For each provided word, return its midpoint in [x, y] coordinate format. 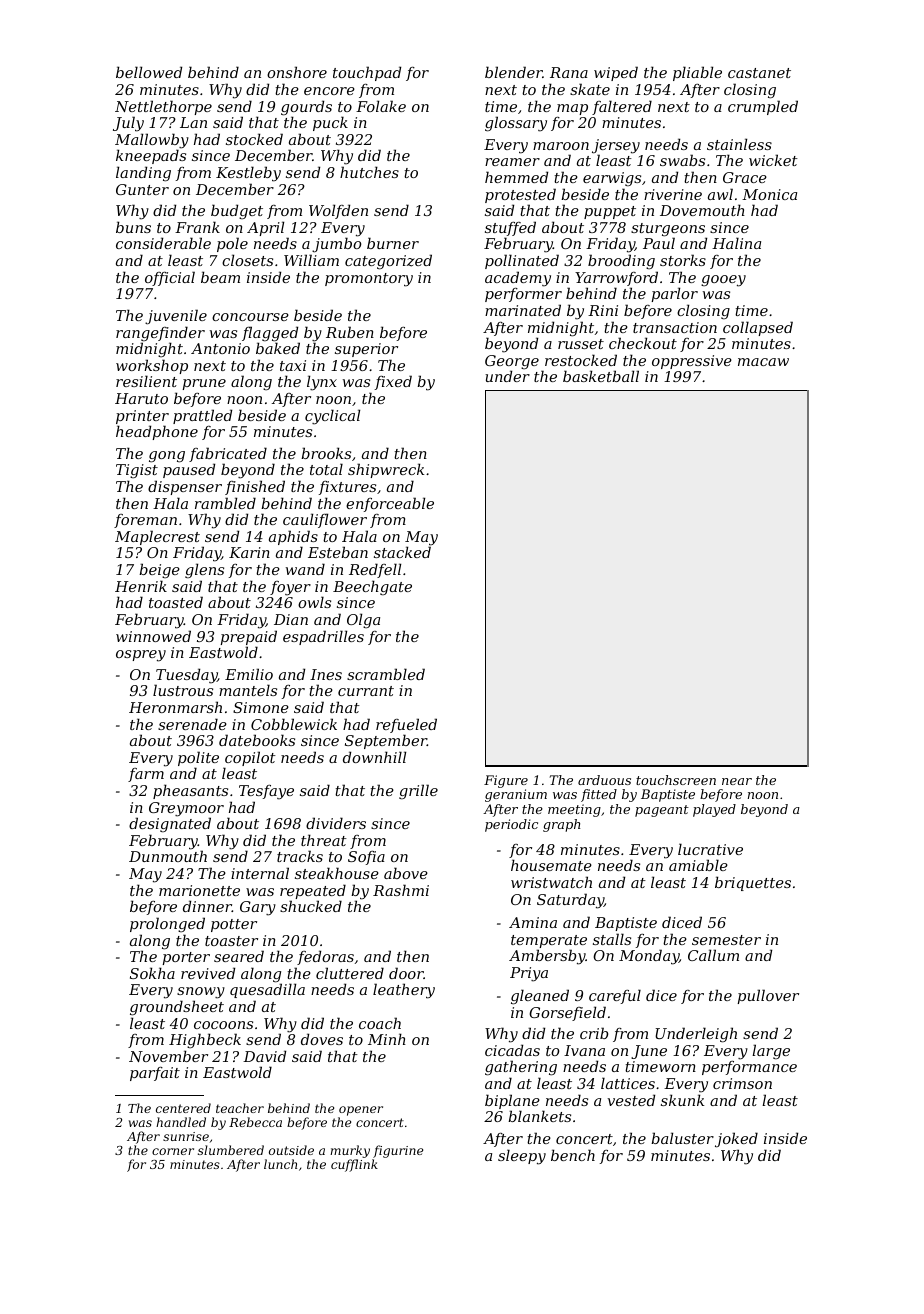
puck [330, 123]
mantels [248, 690]
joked [736, 1140]
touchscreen [676, 780]
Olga [363, 620]
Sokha [152, 973]
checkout [643, 343]
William [311, 260]
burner [393, 243]
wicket [773, 160]
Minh [387, 1039]
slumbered [231, 1150]
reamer [512, 162]
